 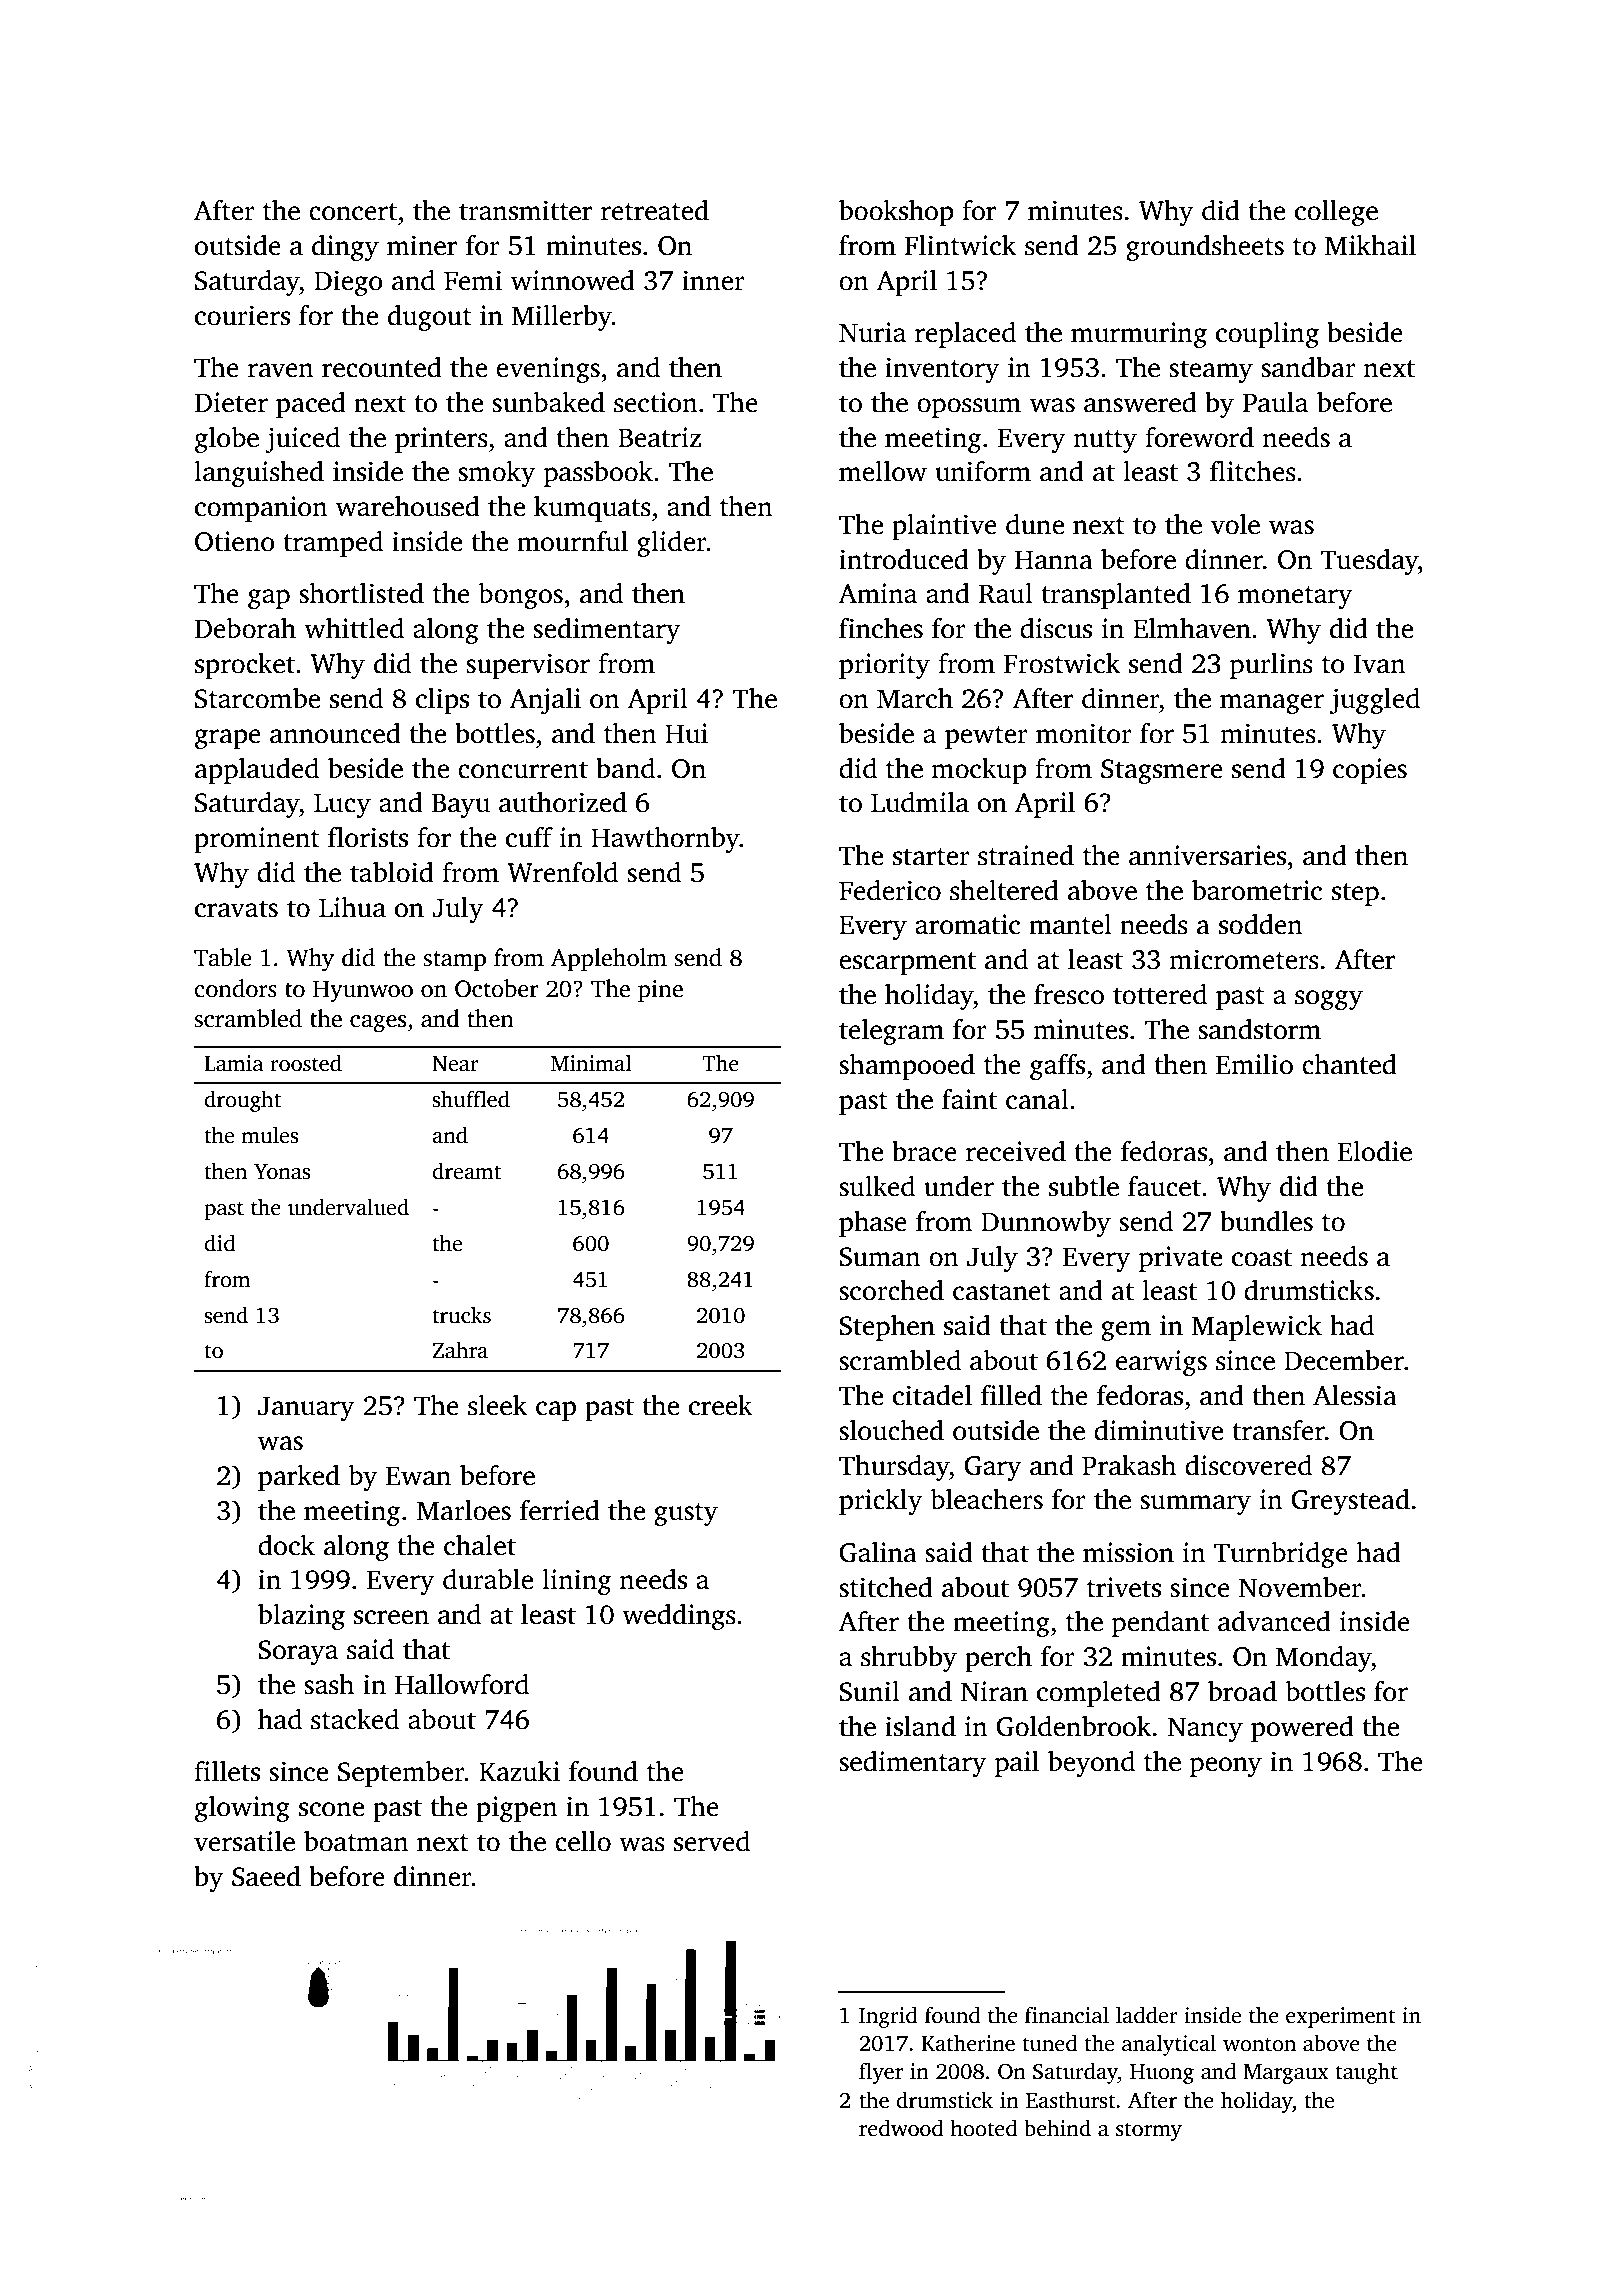 I want to click on parked, so click(x=299, y=1478).
